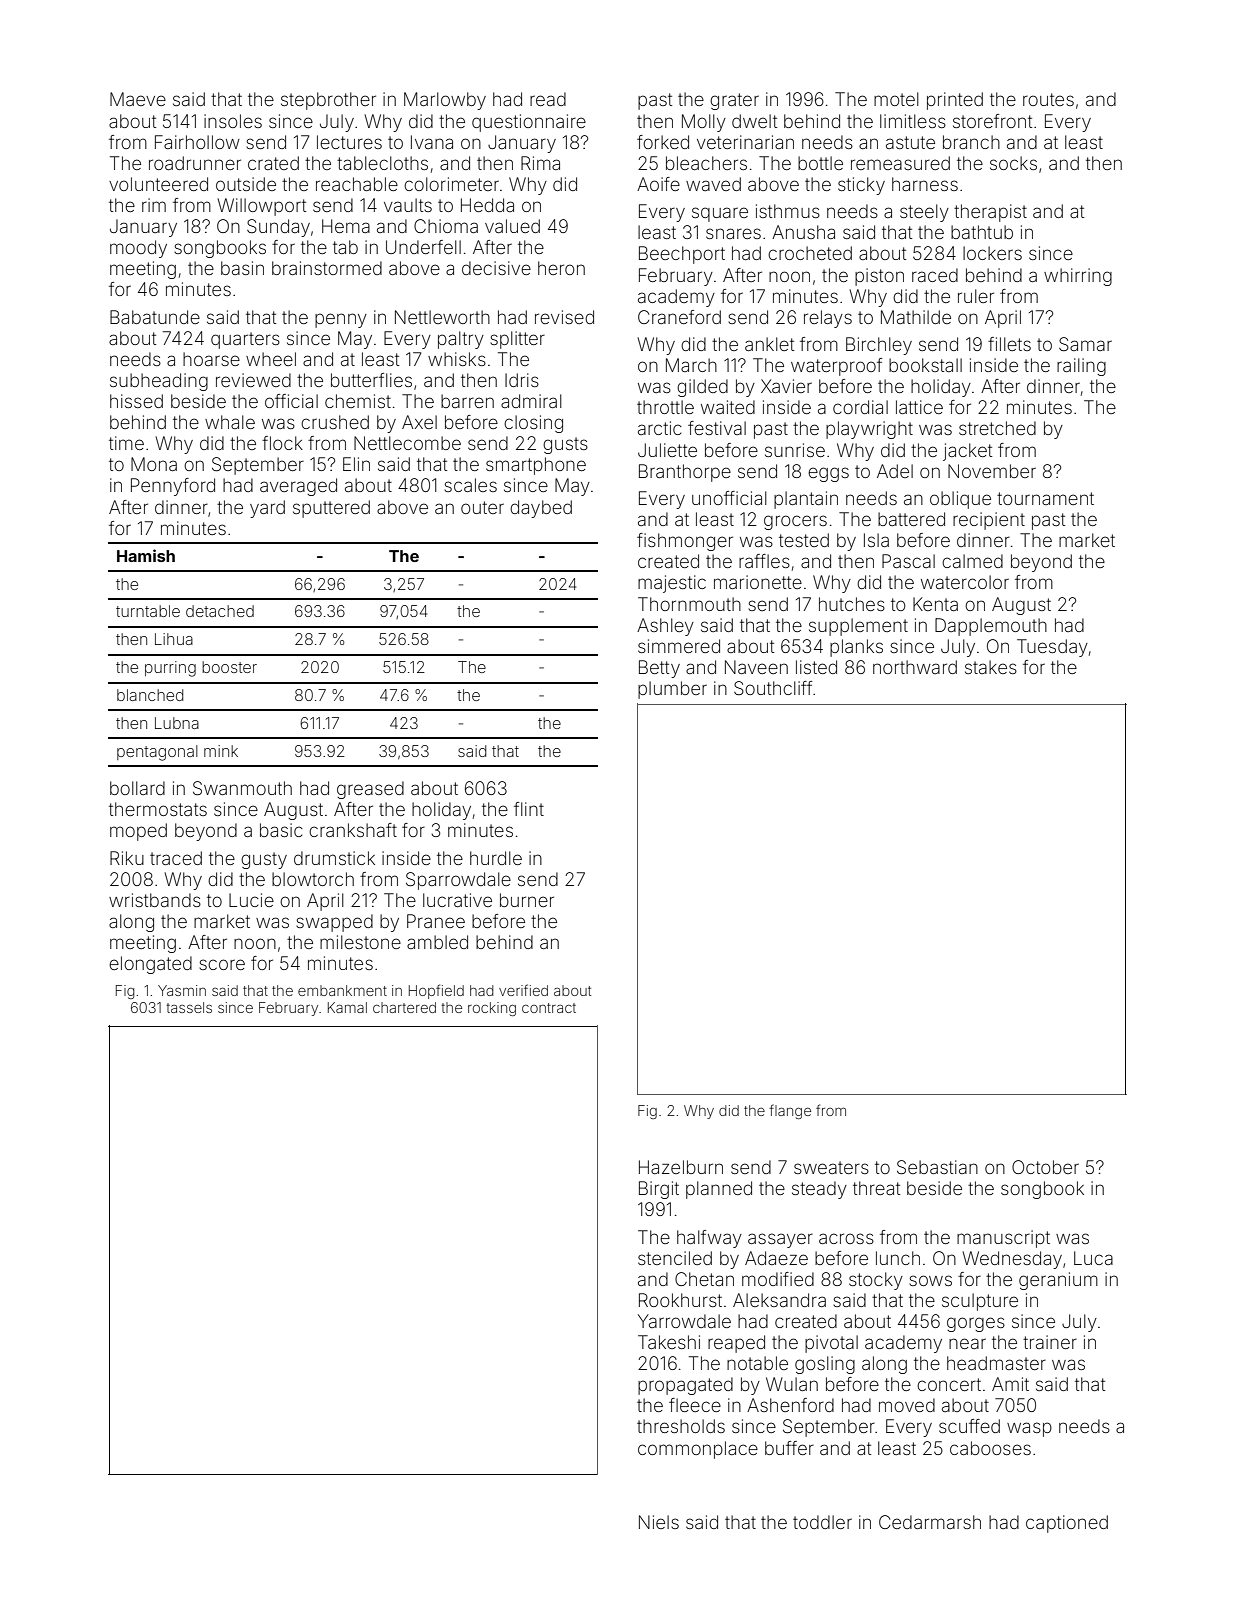 The width and height of the document is (1235, 1598). I want to click on contract, so click(549, 1008).
